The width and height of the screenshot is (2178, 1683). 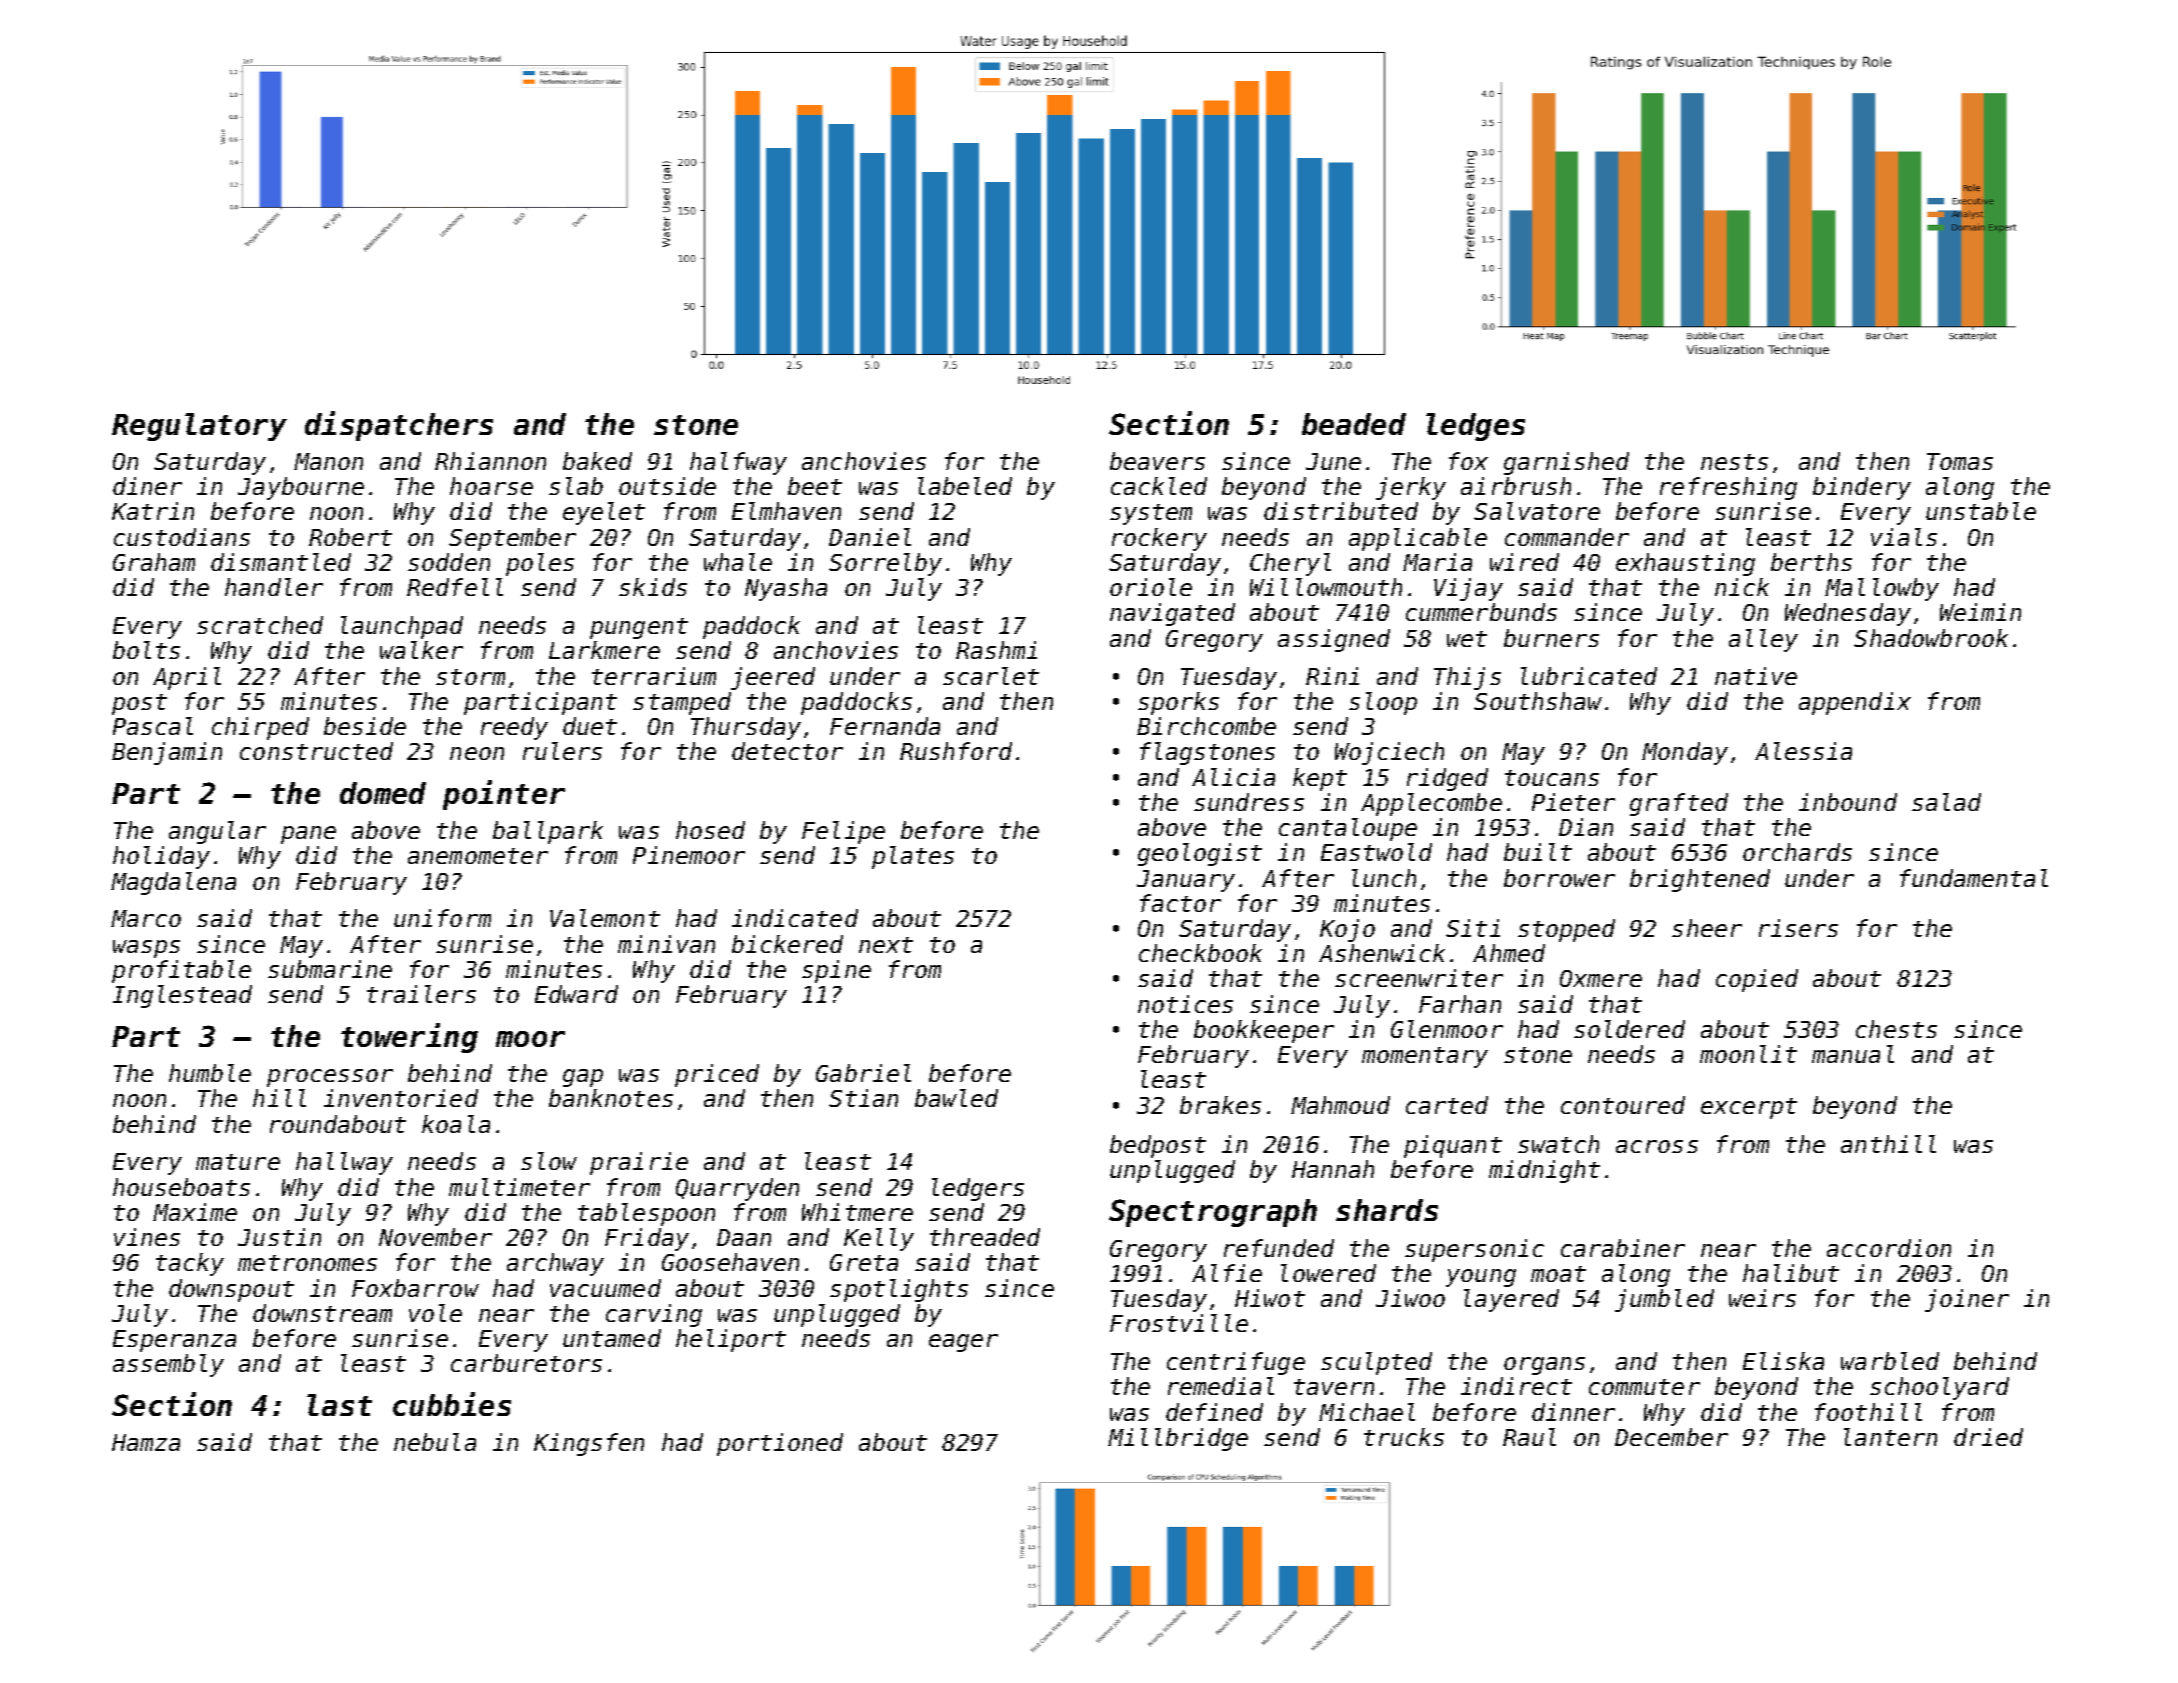 I want to click on ledges, so click(x=1475, y=427).
